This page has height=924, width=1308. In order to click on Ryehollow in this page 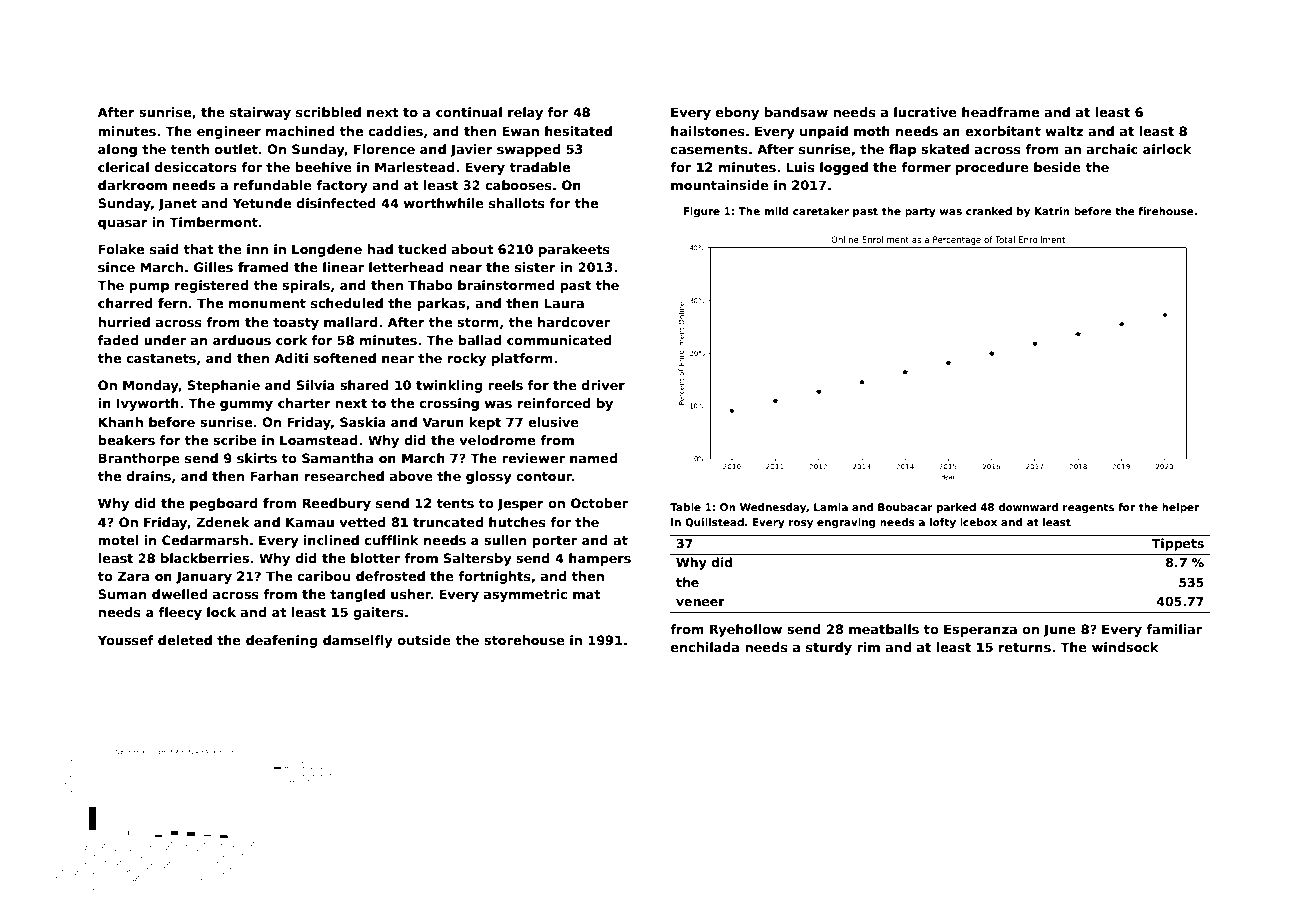, I will do `click(746, 630)`.
